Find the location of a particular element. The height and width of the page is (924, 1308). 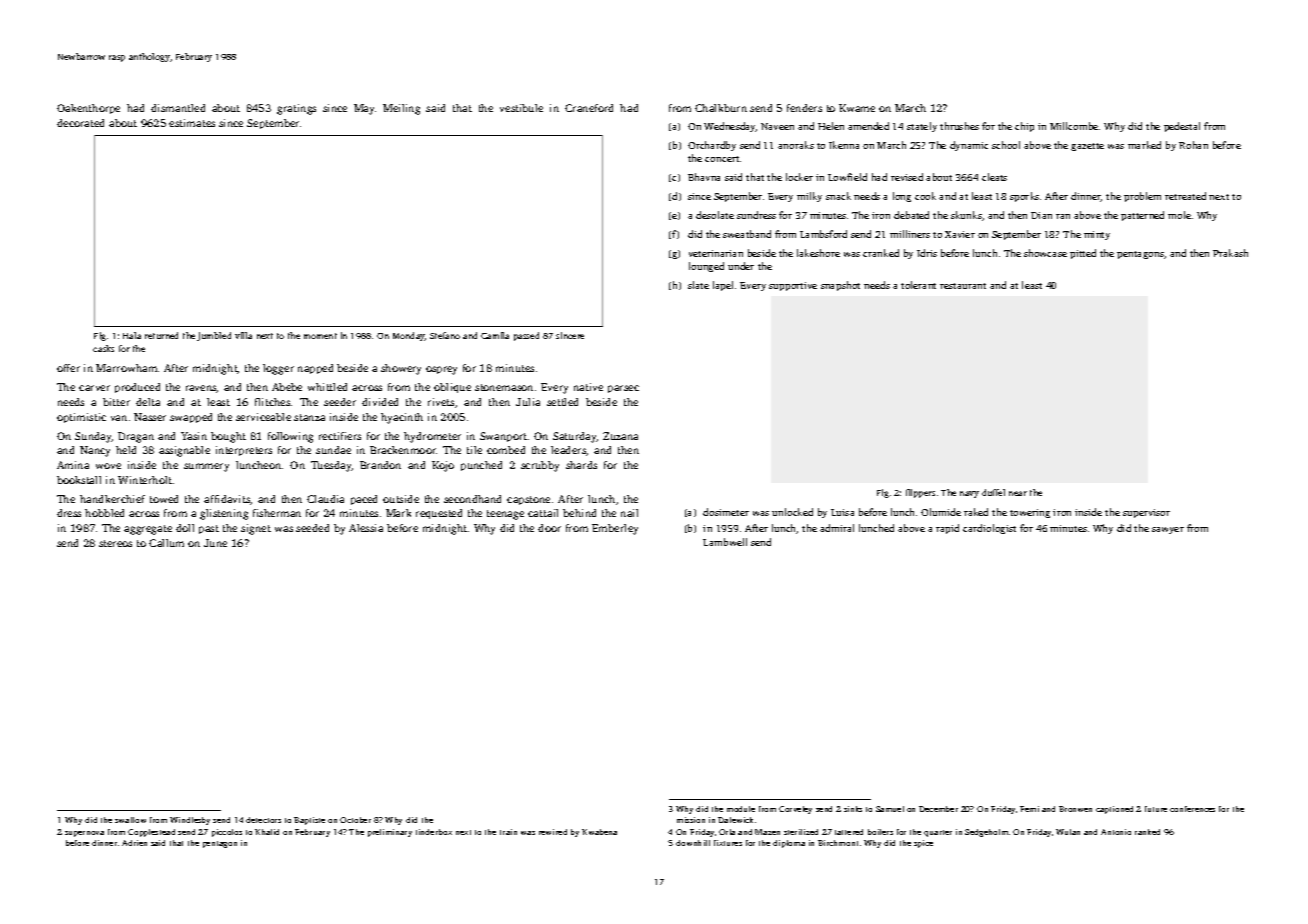

admiral is located at coordinates (837, 528).
